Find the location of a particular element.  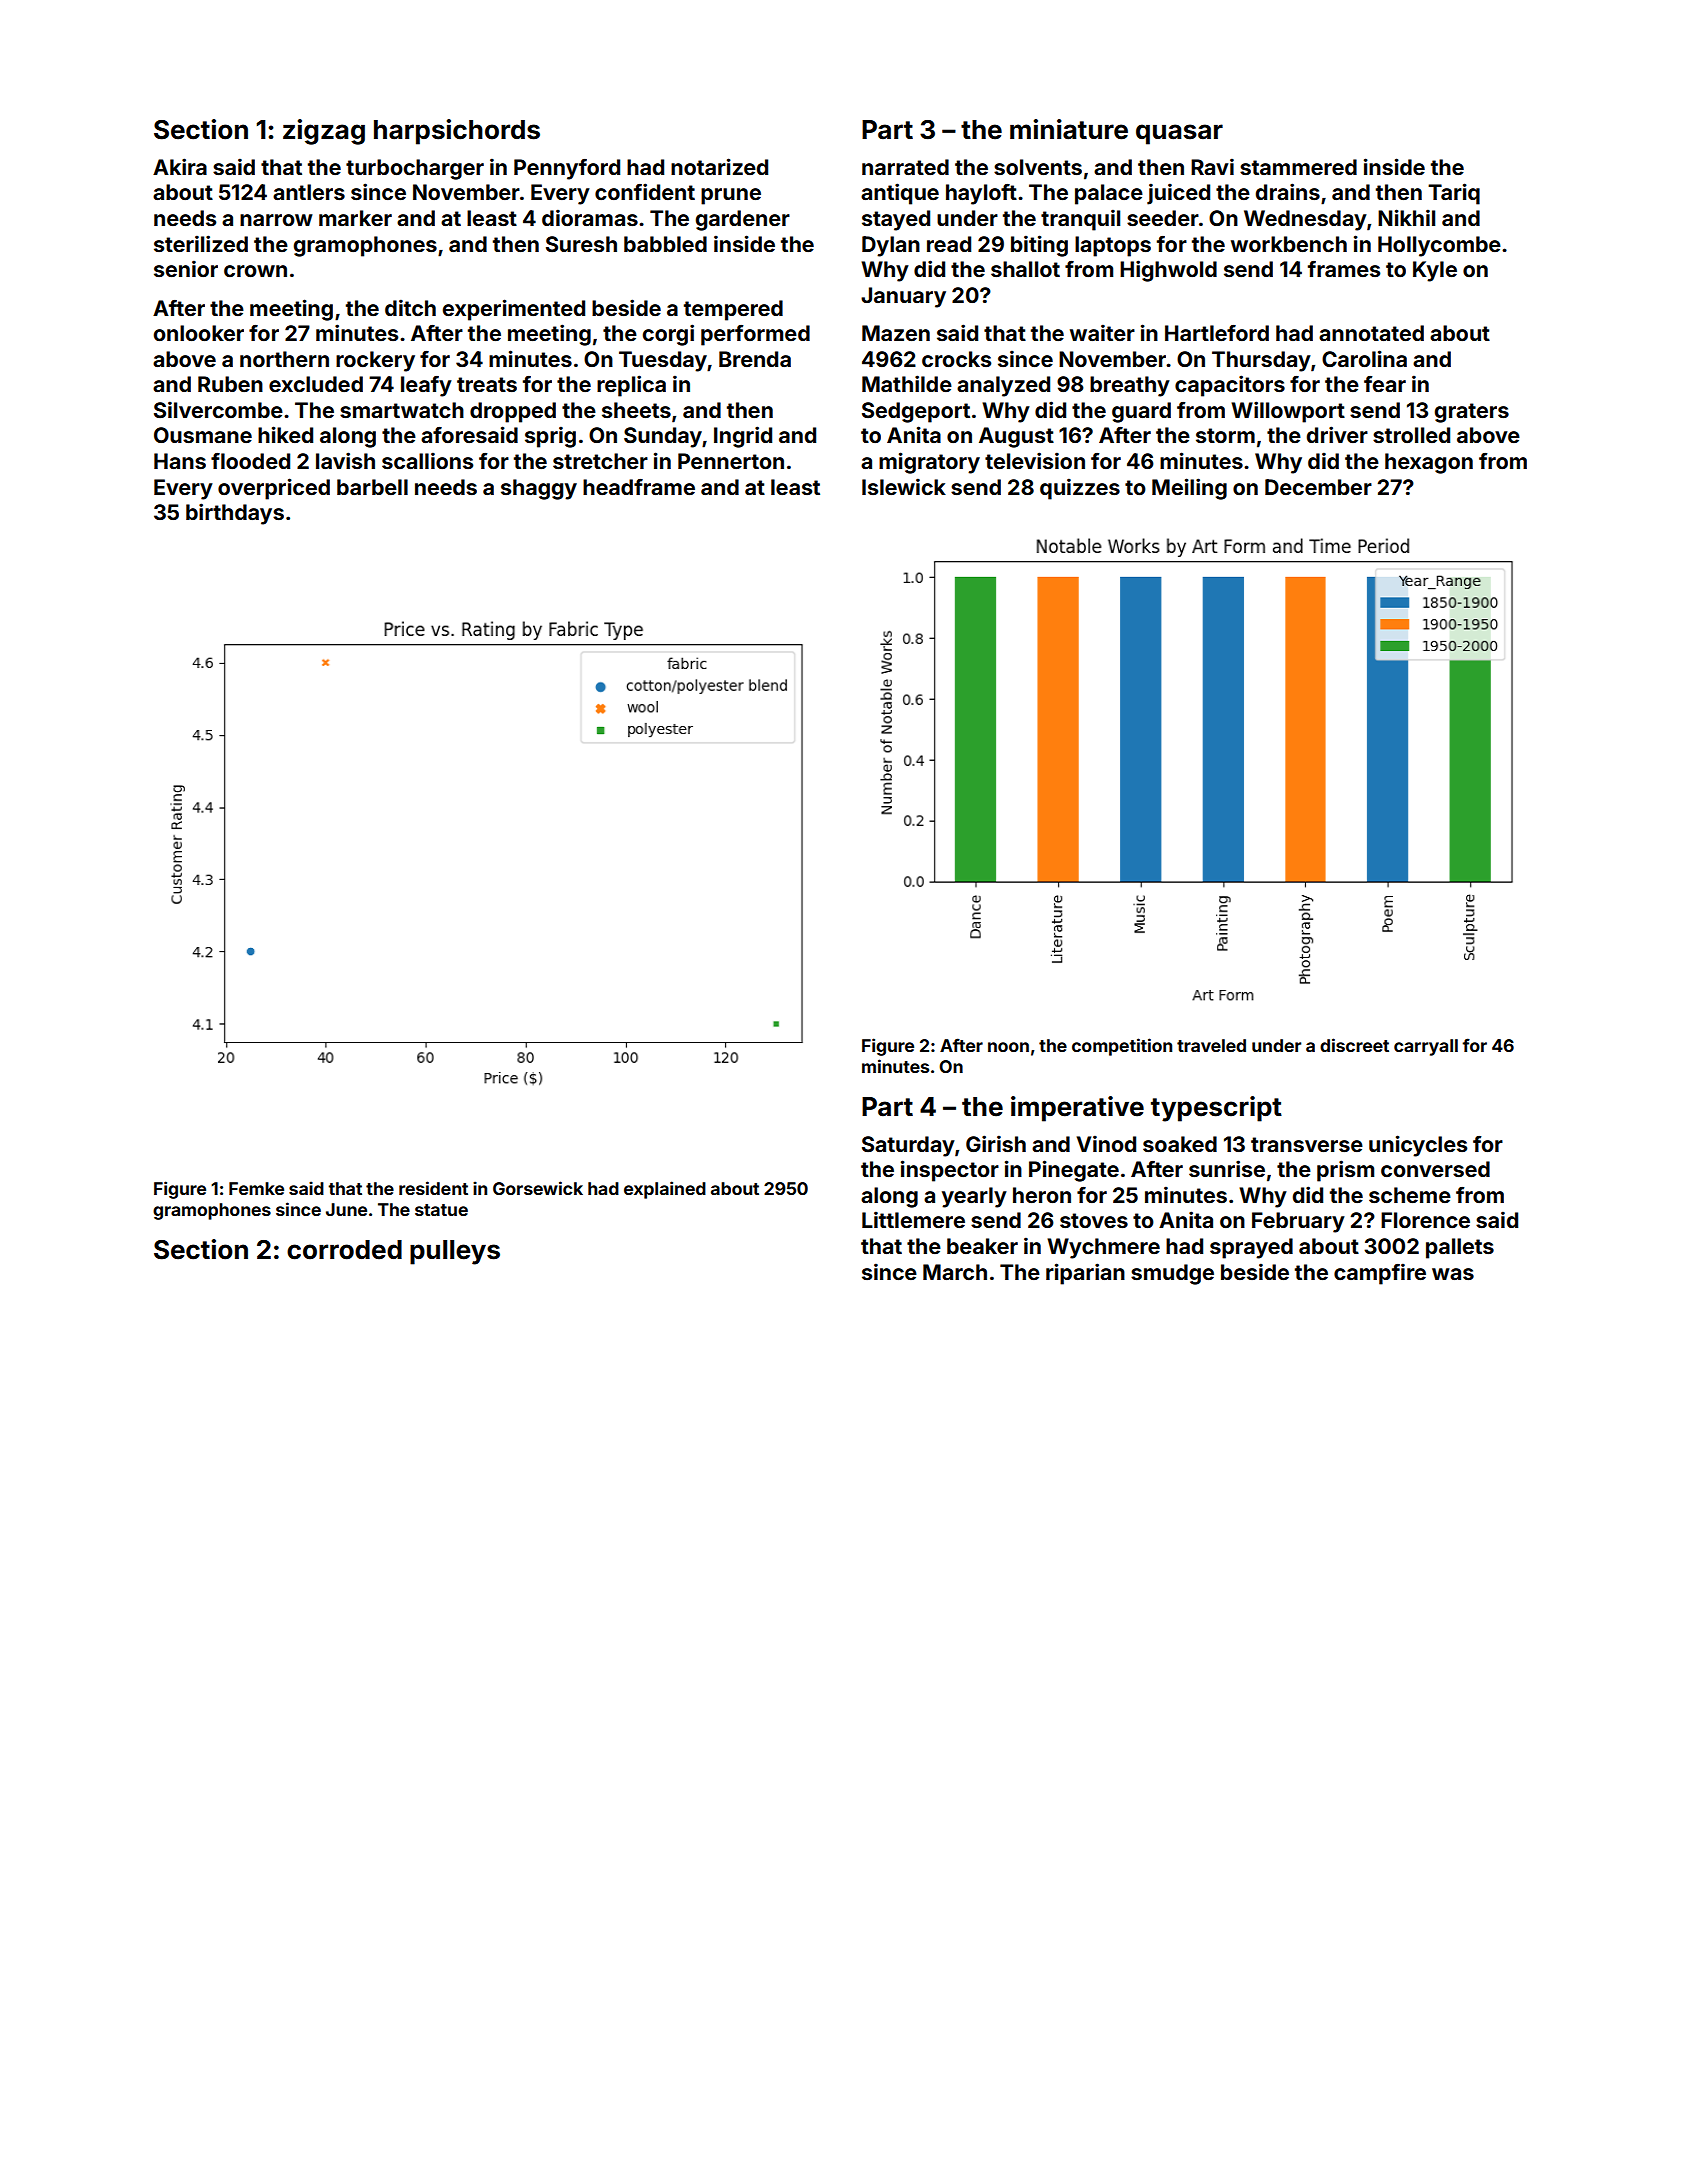

statue is located at coordinates (441, 1210).
